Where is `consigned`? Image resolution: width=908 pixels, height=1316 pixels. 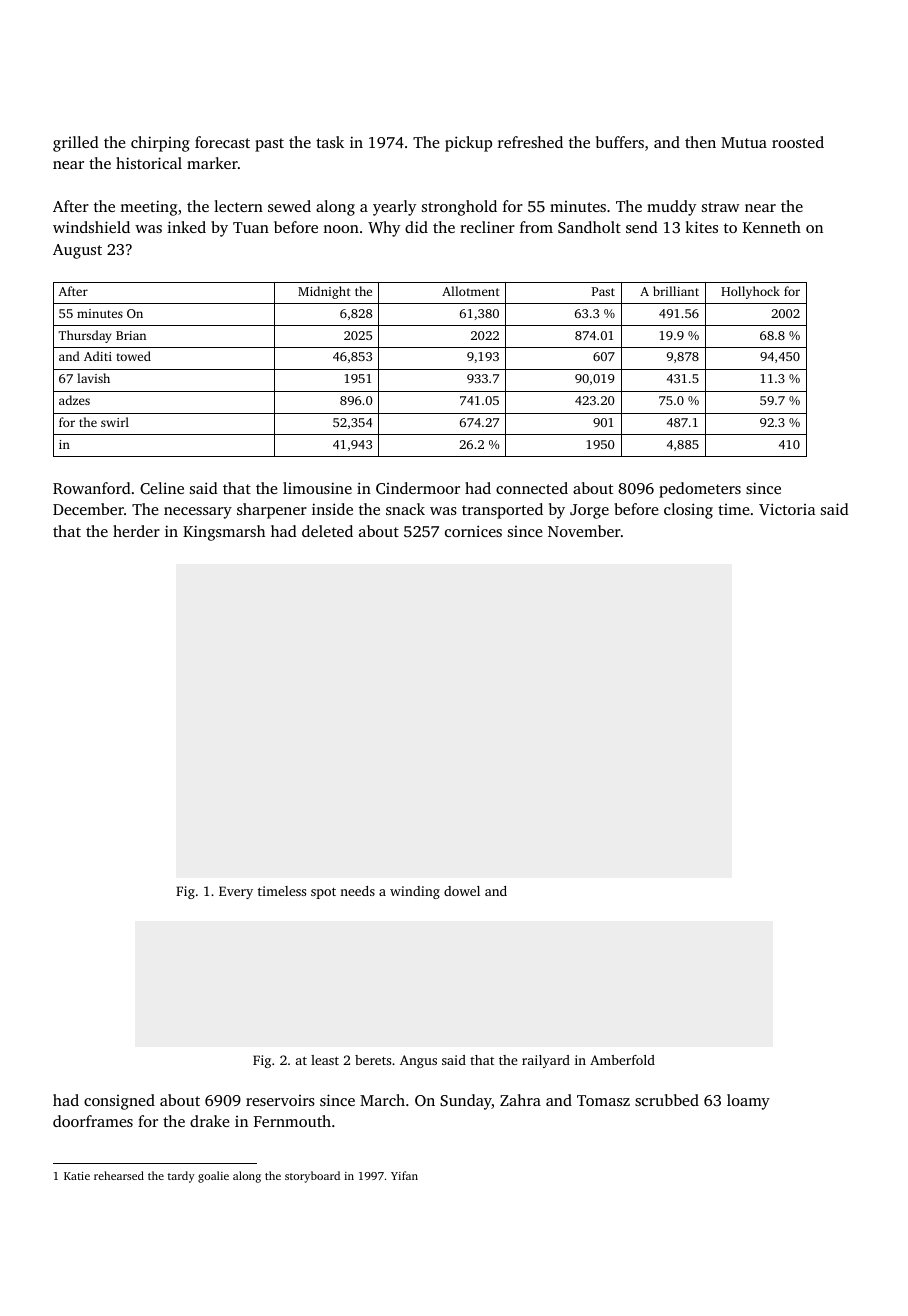 consigned is located at coordinates (119, 1102).
